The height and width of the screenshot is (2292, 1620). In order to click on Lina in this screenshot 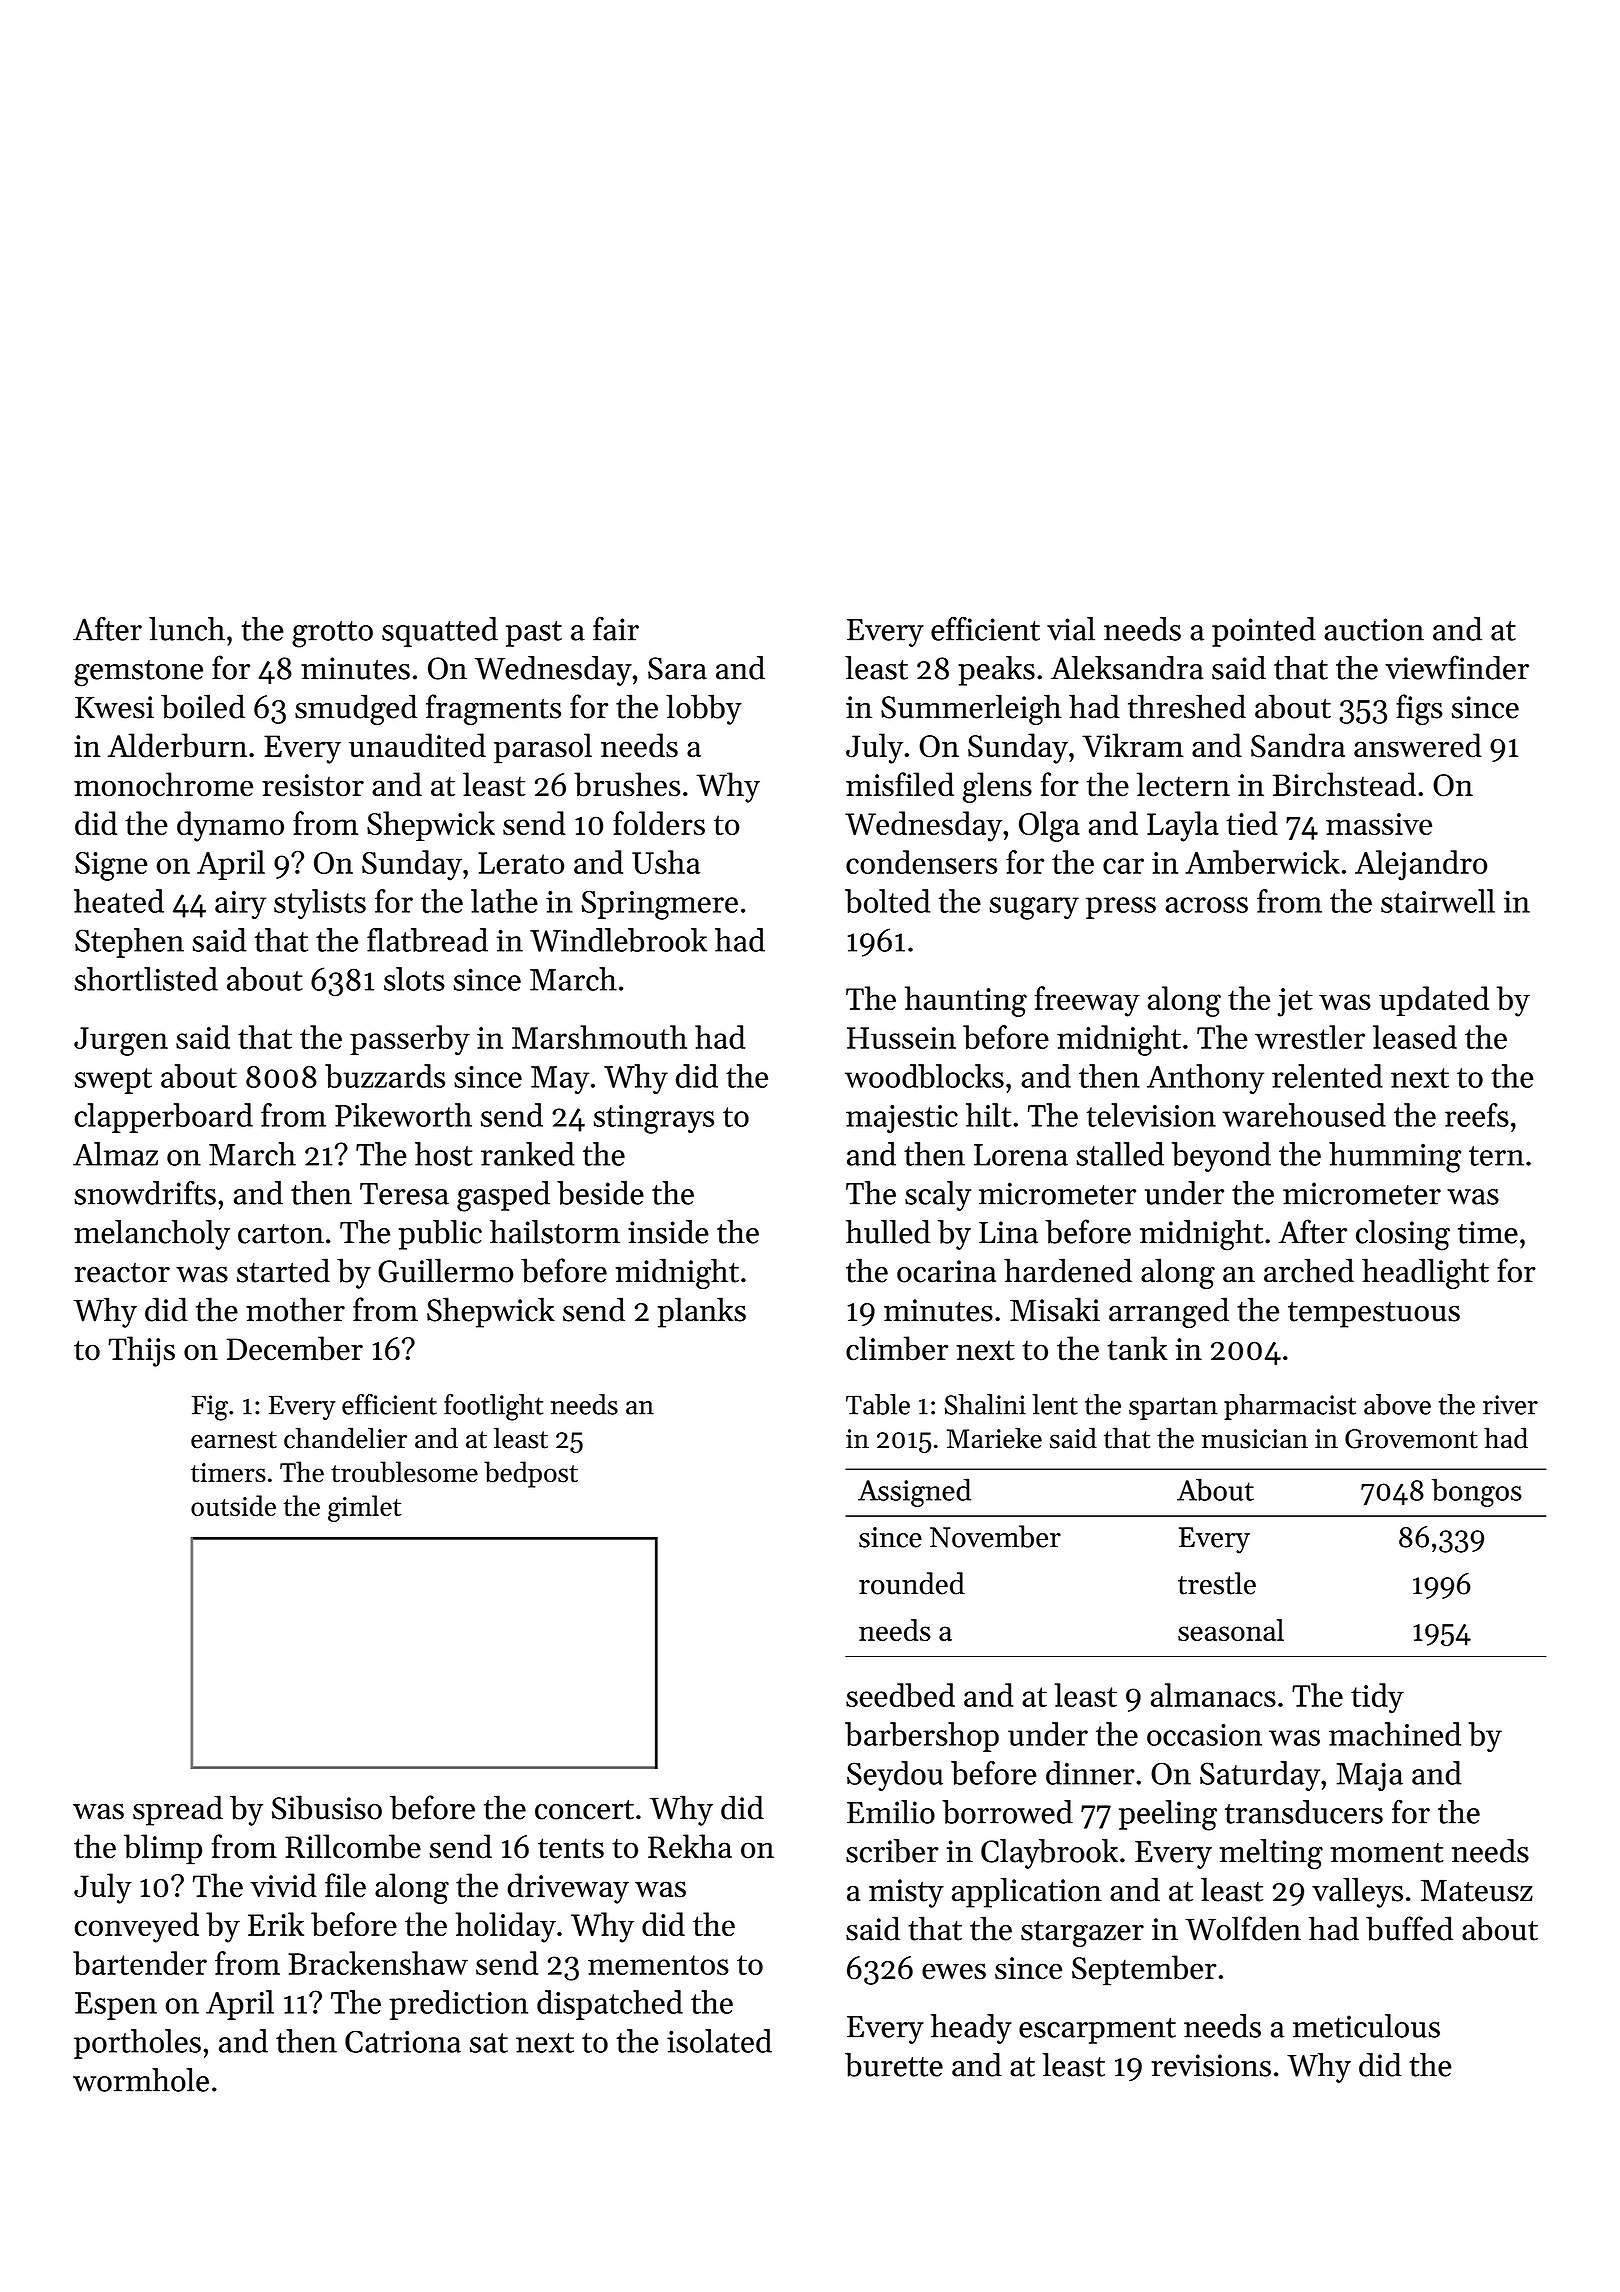, I will do `click(1008, 1232)`.
